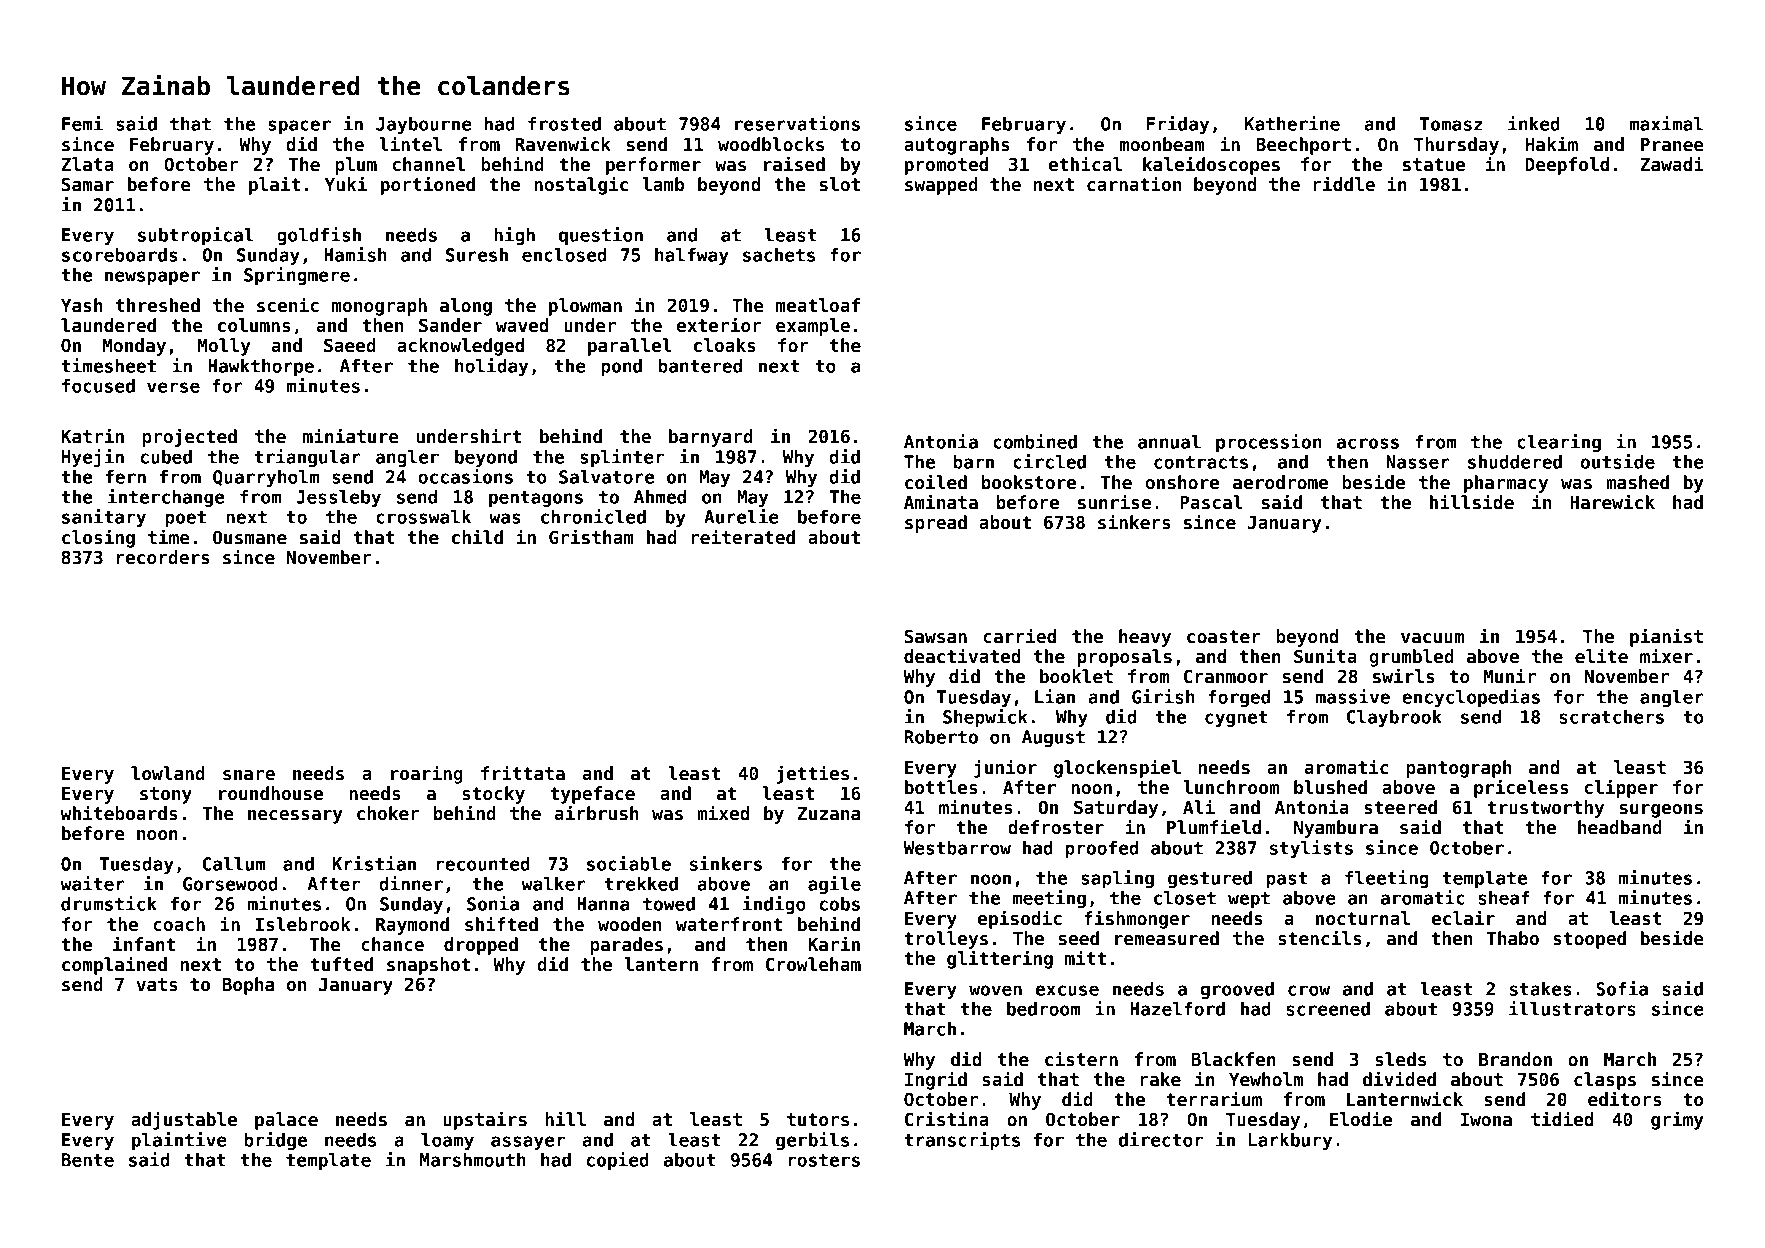 This page has height=1248, width=1765. I want to click on copied, so click(618, 1161).
